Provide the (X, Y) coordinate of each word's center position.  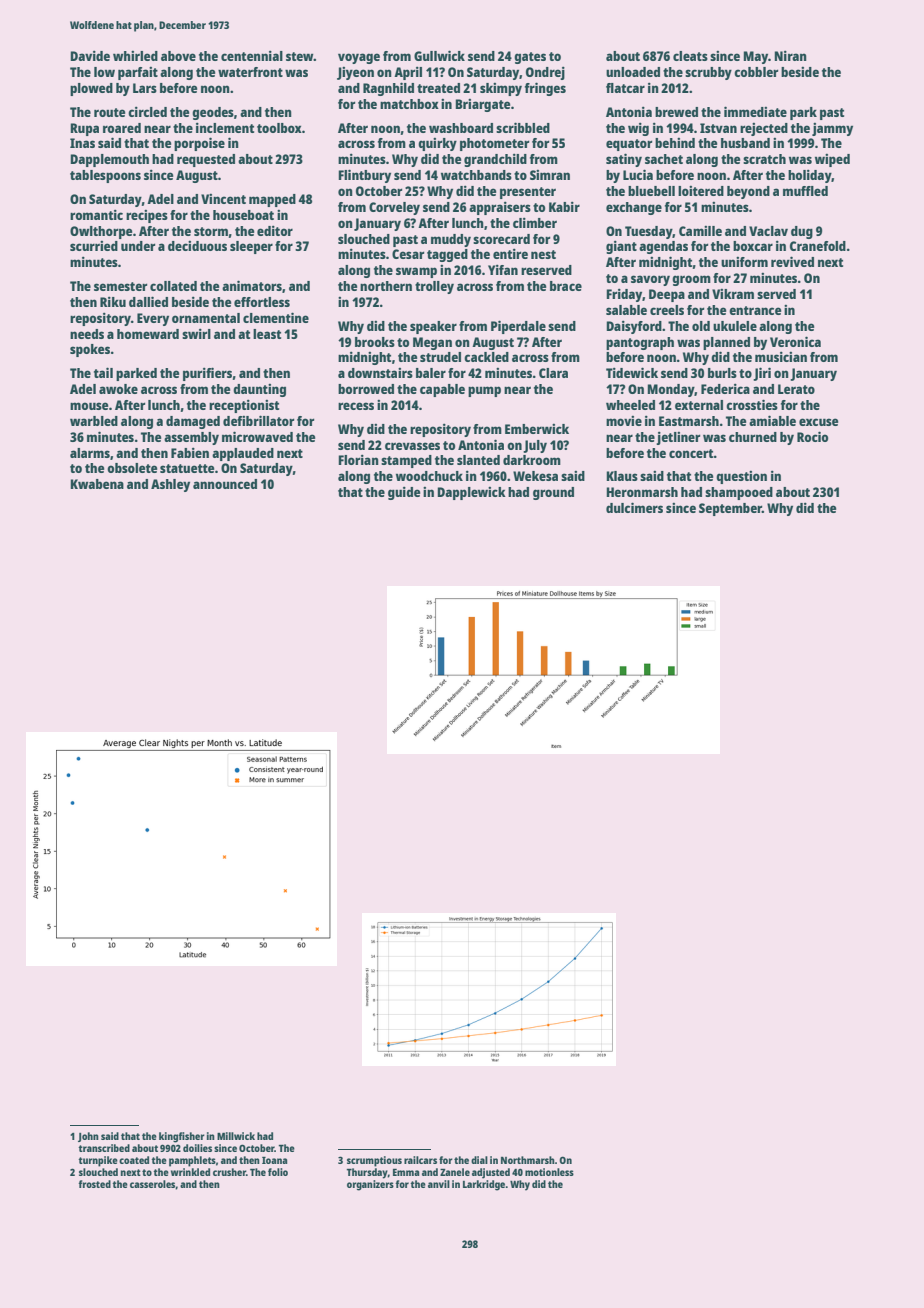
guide (404, 493)
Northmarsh (528, 1160)
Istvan (718, 128)
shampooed (739, 493)
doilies (197, 1148)
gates (530, 58)
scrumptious (374, 1161)
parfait (138, 73)
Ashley (170, 485)
